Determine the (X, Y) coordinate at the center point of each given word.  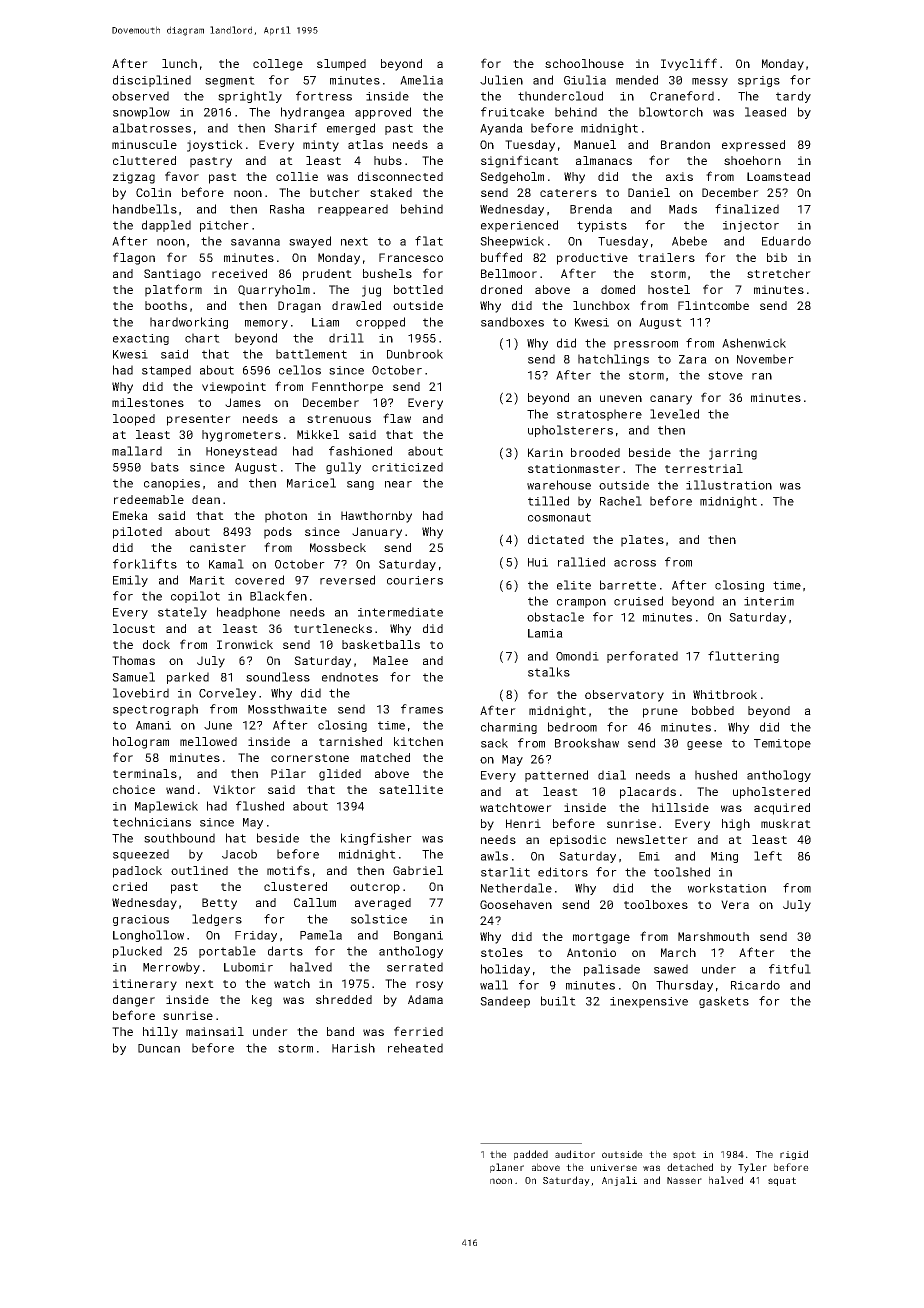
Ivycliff (689, 64)
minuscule (144, 144)
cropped (380, 323)
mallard (137, 451)
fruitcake (512, 112)
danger (134, 1001)
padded (531, 1155)
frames (422, 709)
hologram (141, 743)
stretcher (779, 273)
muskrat (786, 823)
